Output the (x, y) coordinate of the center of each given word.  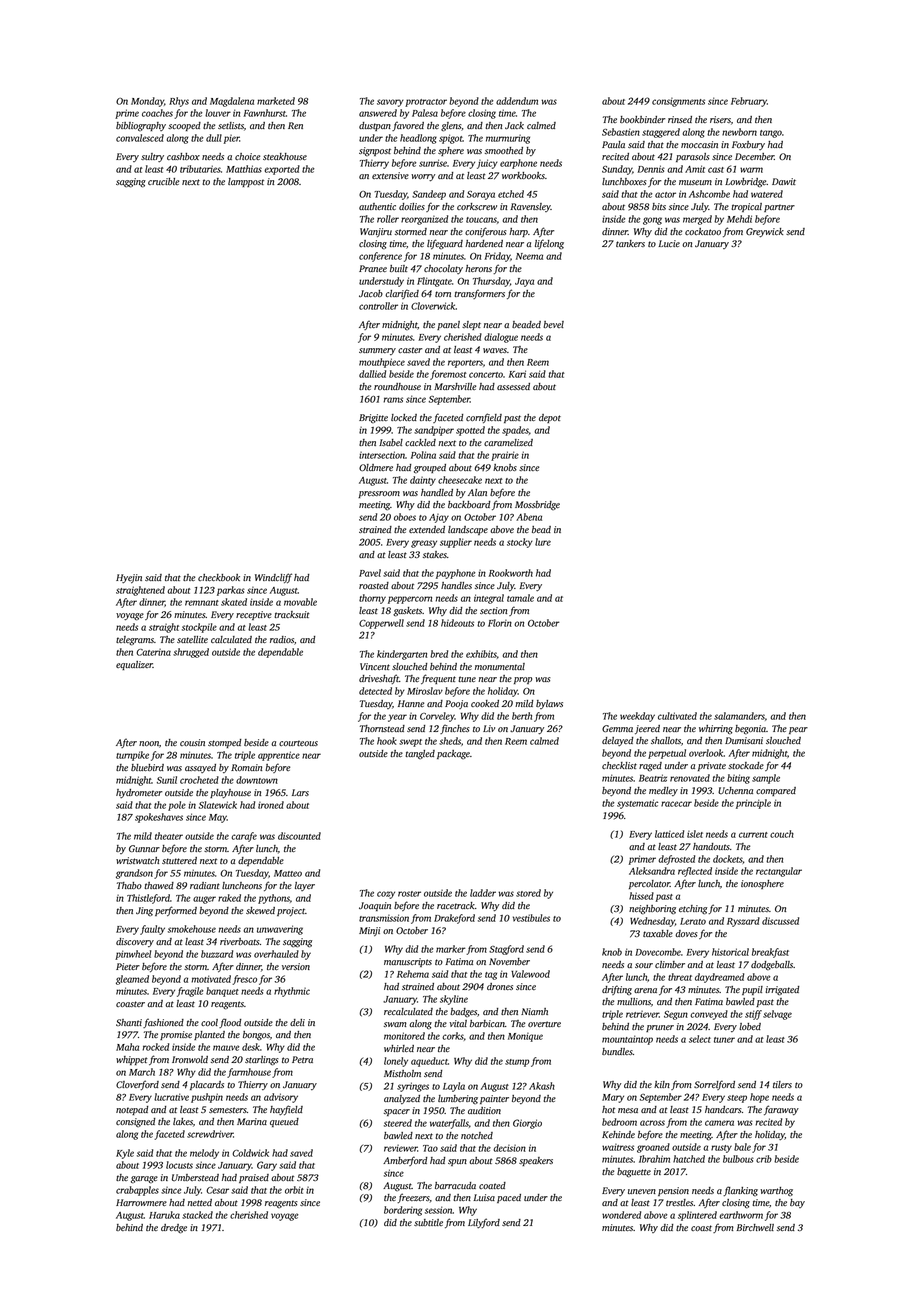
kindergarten (402, 655)
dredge (174, 1229)
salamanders (739, 716)
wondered (621, 1215)
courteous (298, 743)
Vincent (375, 666)
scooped (184, 126)
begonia (750, 730)
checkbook (219, 577)
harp (518, 232)
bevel (553, 324)
